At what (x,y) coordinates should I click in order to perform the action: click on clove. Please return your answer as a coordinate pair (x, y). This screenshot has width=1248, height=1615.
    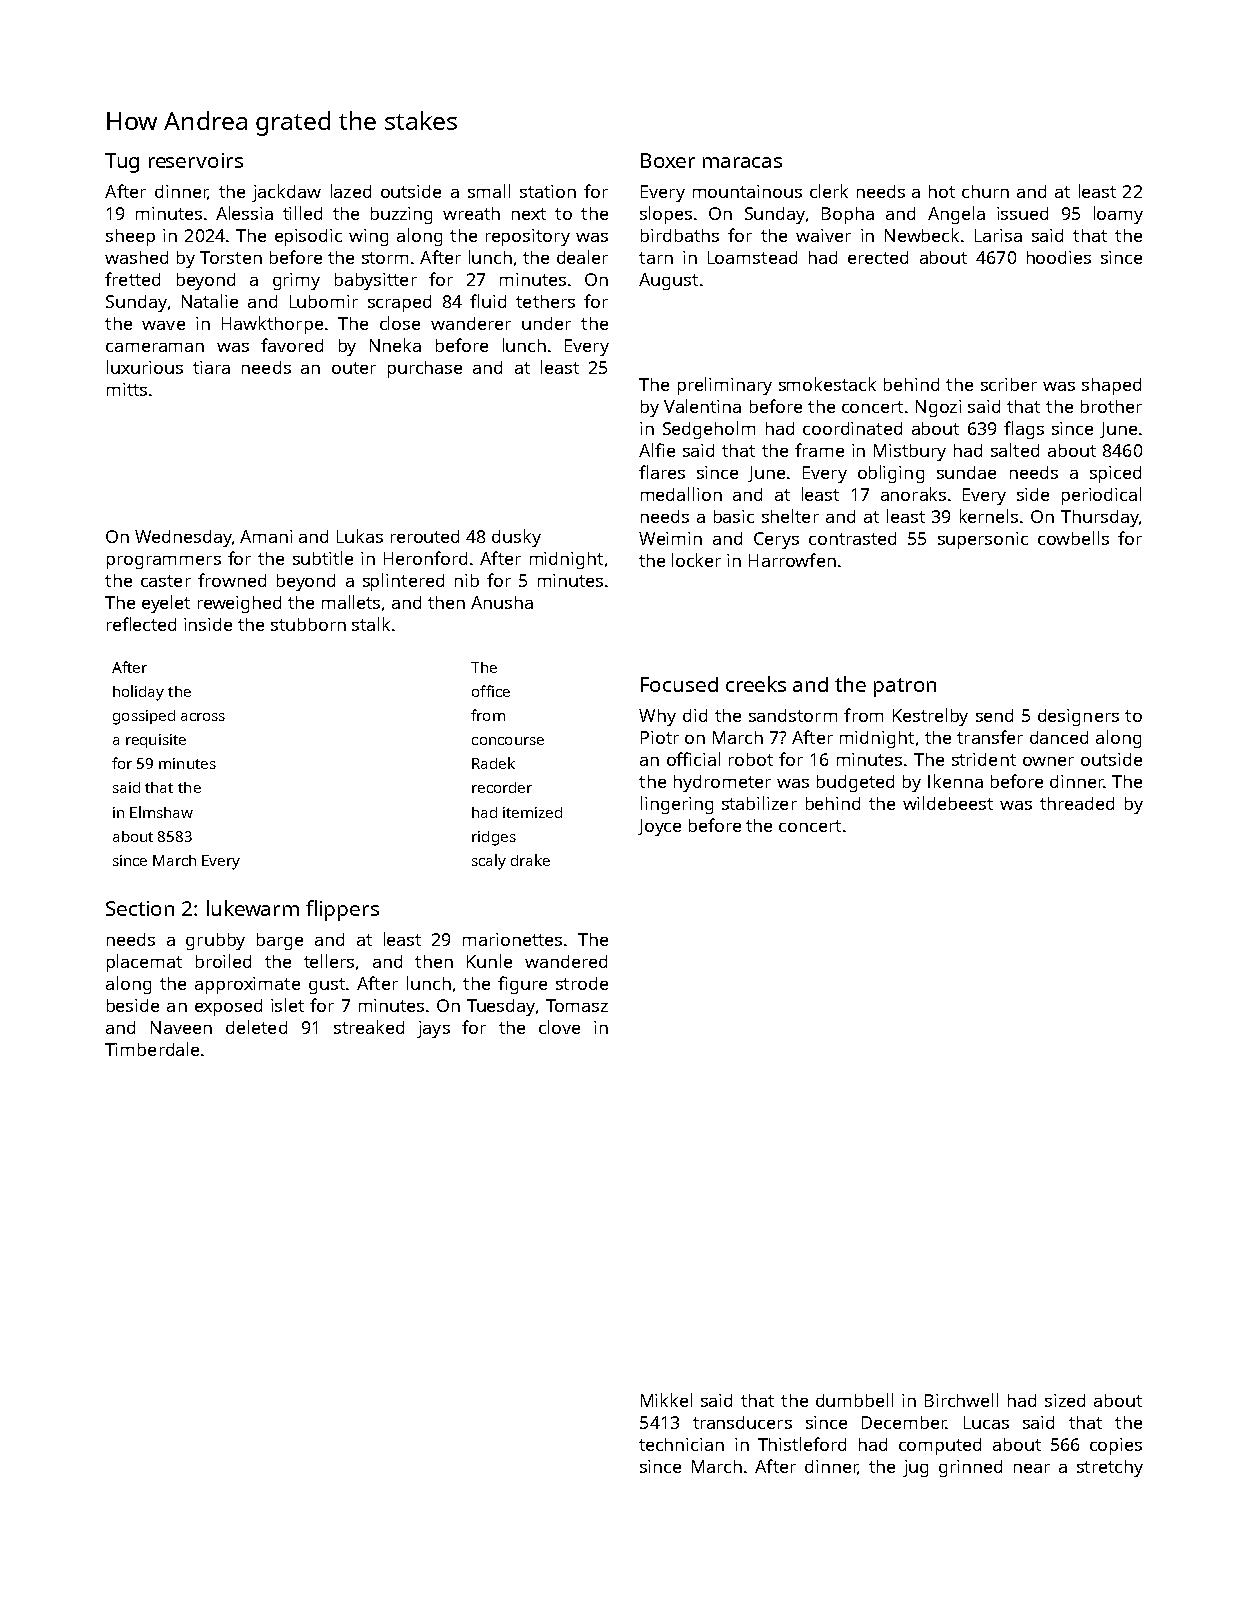
    Looking at the image, I should click on (559, 1027).
